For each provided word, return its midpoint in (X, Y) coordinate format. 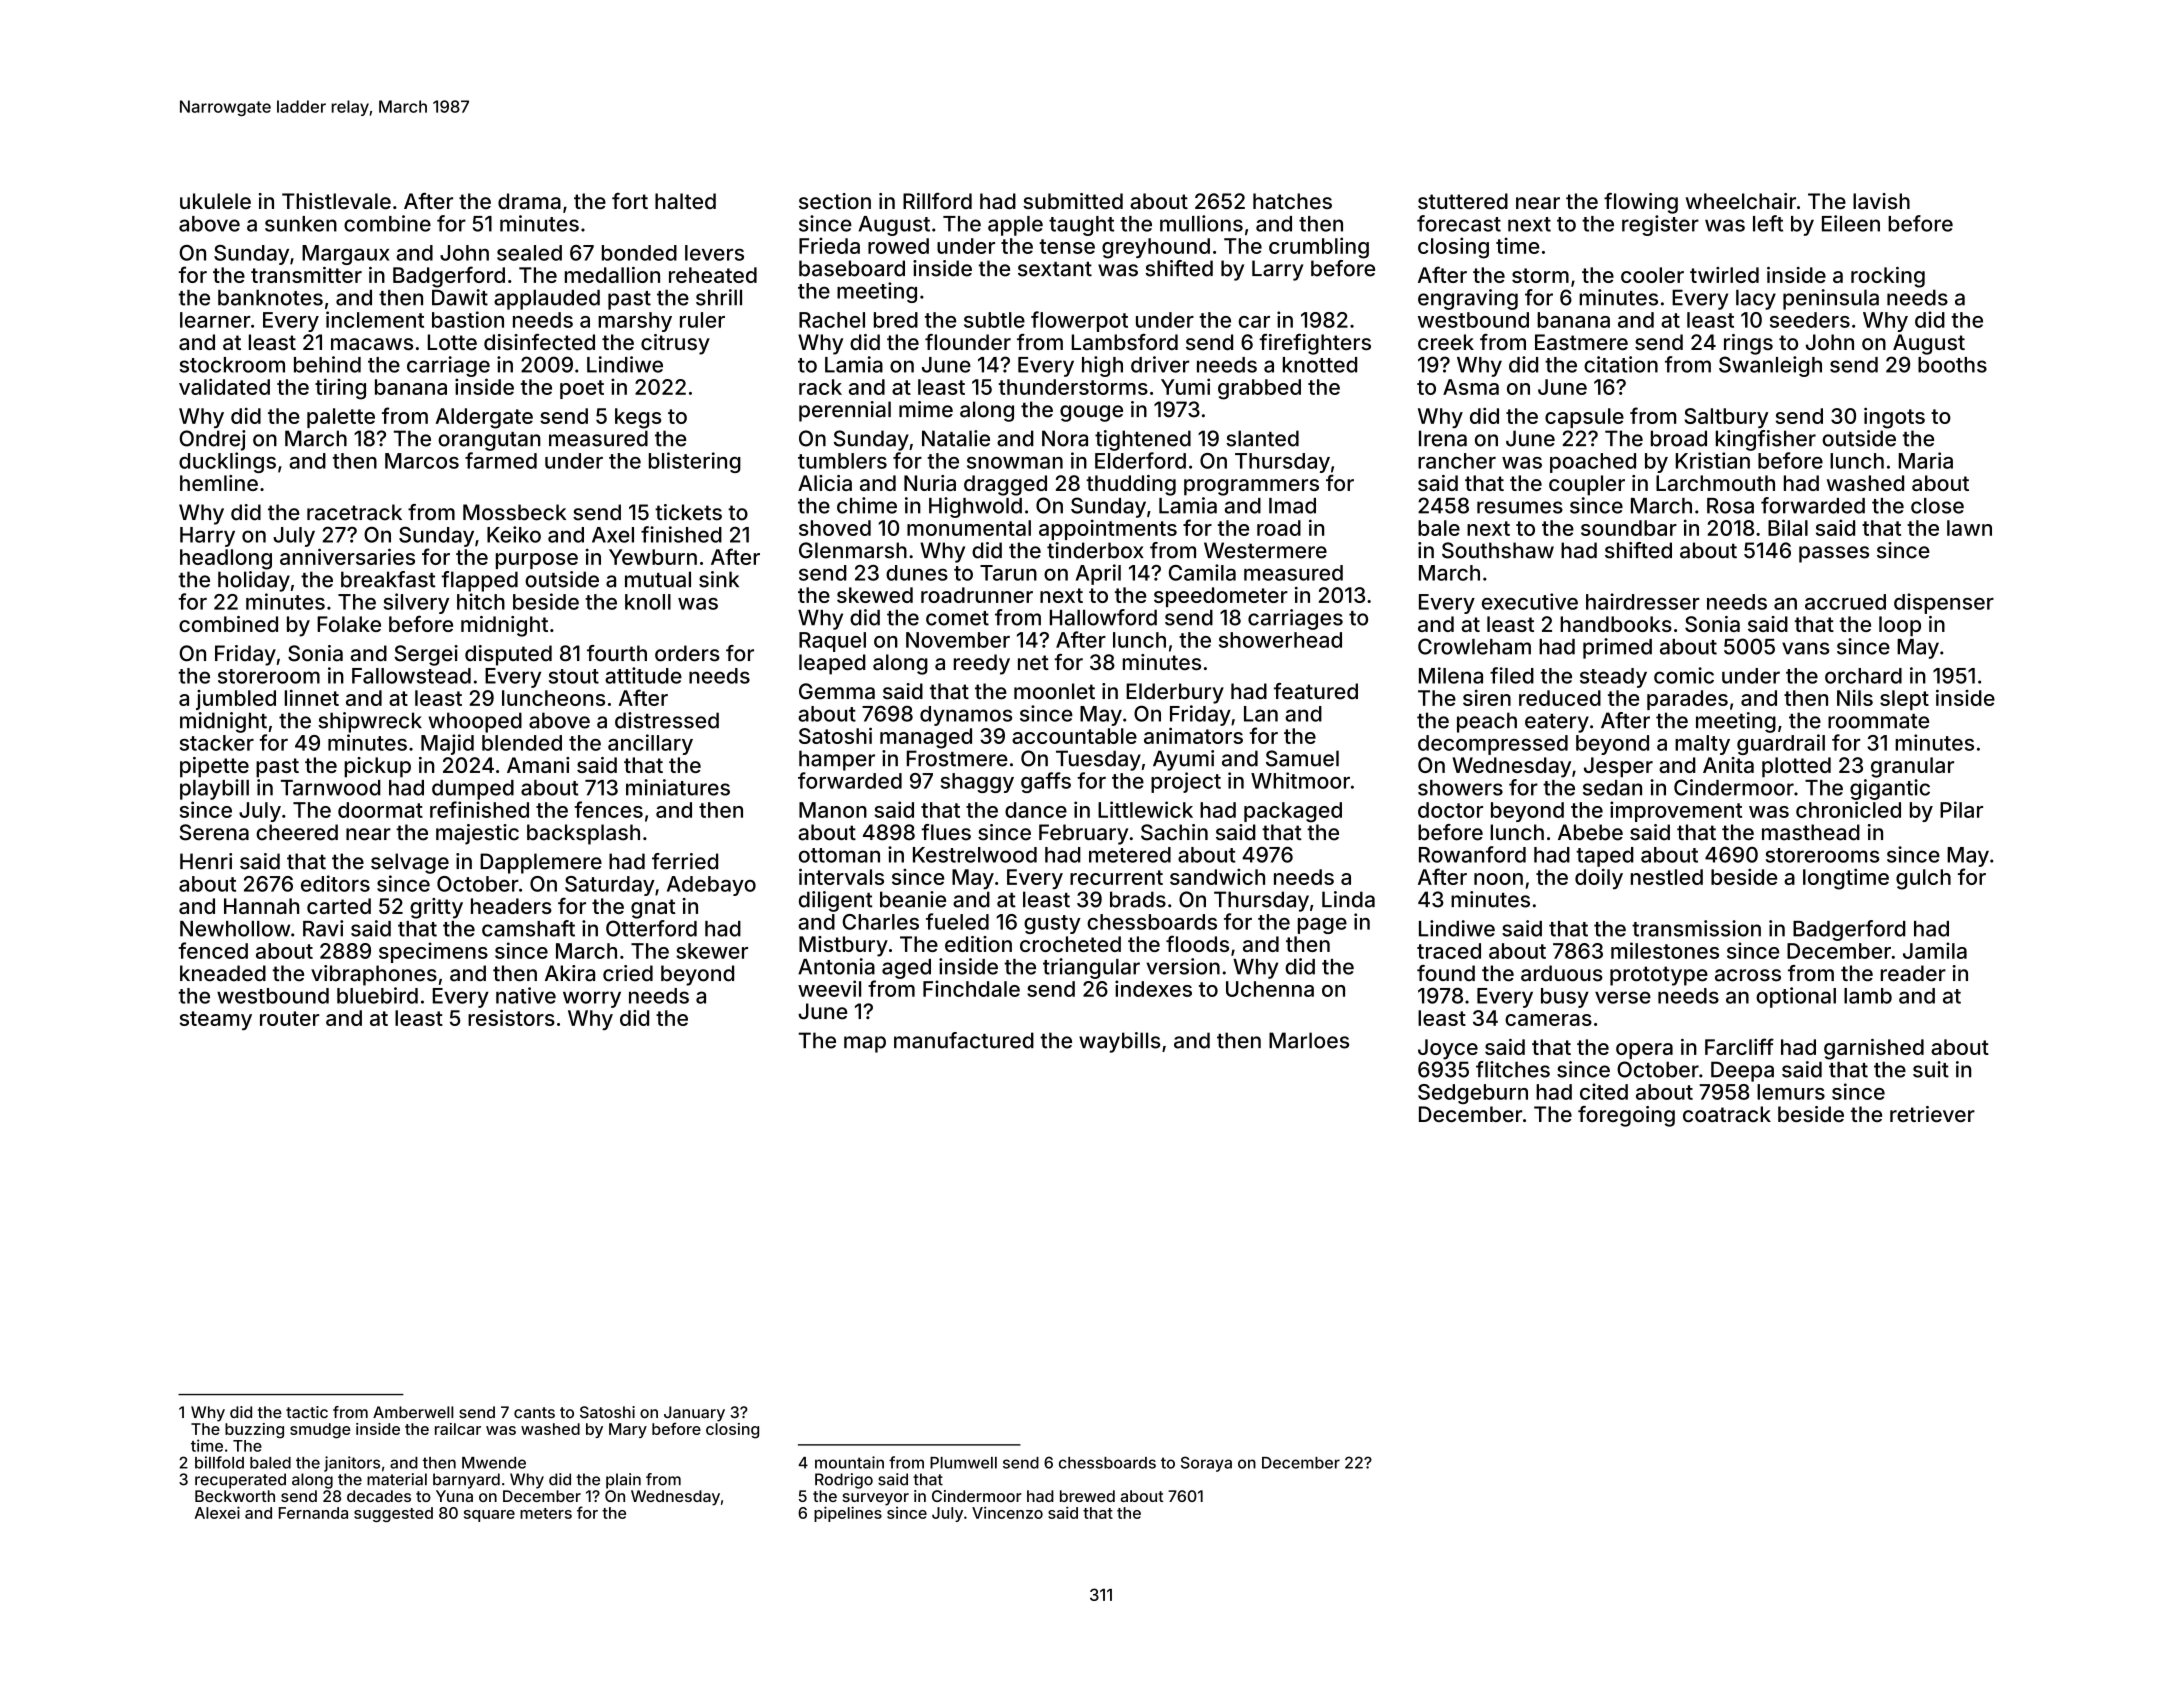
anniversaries (347, 556)
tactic (307, 1412)
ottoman (839, 855)
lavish (1881, 201)
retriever (1932, 1114)
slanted (1262, 438)
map (865, 1044)
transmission (1696, 928)
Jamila (1935, 950)
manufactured (964, 1040)
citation (1621, 364)
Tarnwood (331, 788)
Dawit (460, 297)
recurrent (1116, 877)
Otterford (651, 928)
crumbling (1319, 248)
